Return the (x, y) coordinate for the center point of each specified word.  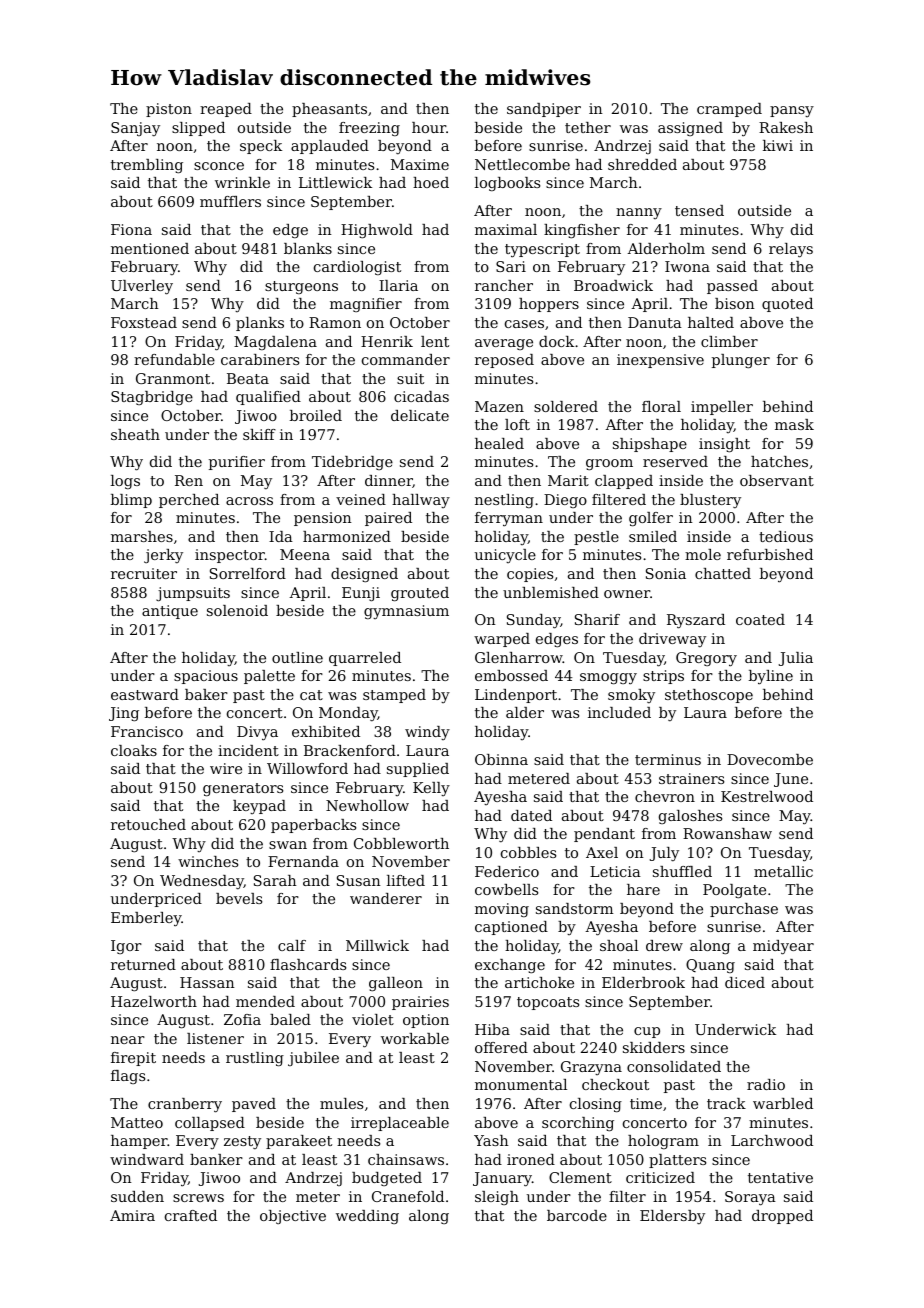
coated (760, 619)
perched (189, 501)
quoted (787, 305)
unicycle (505, 556)
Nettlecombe (522, 164)
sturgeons (301, 287)
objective (293, 1217)
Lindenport (516, 696)
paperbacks (313, 826)
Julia (795, 659)
